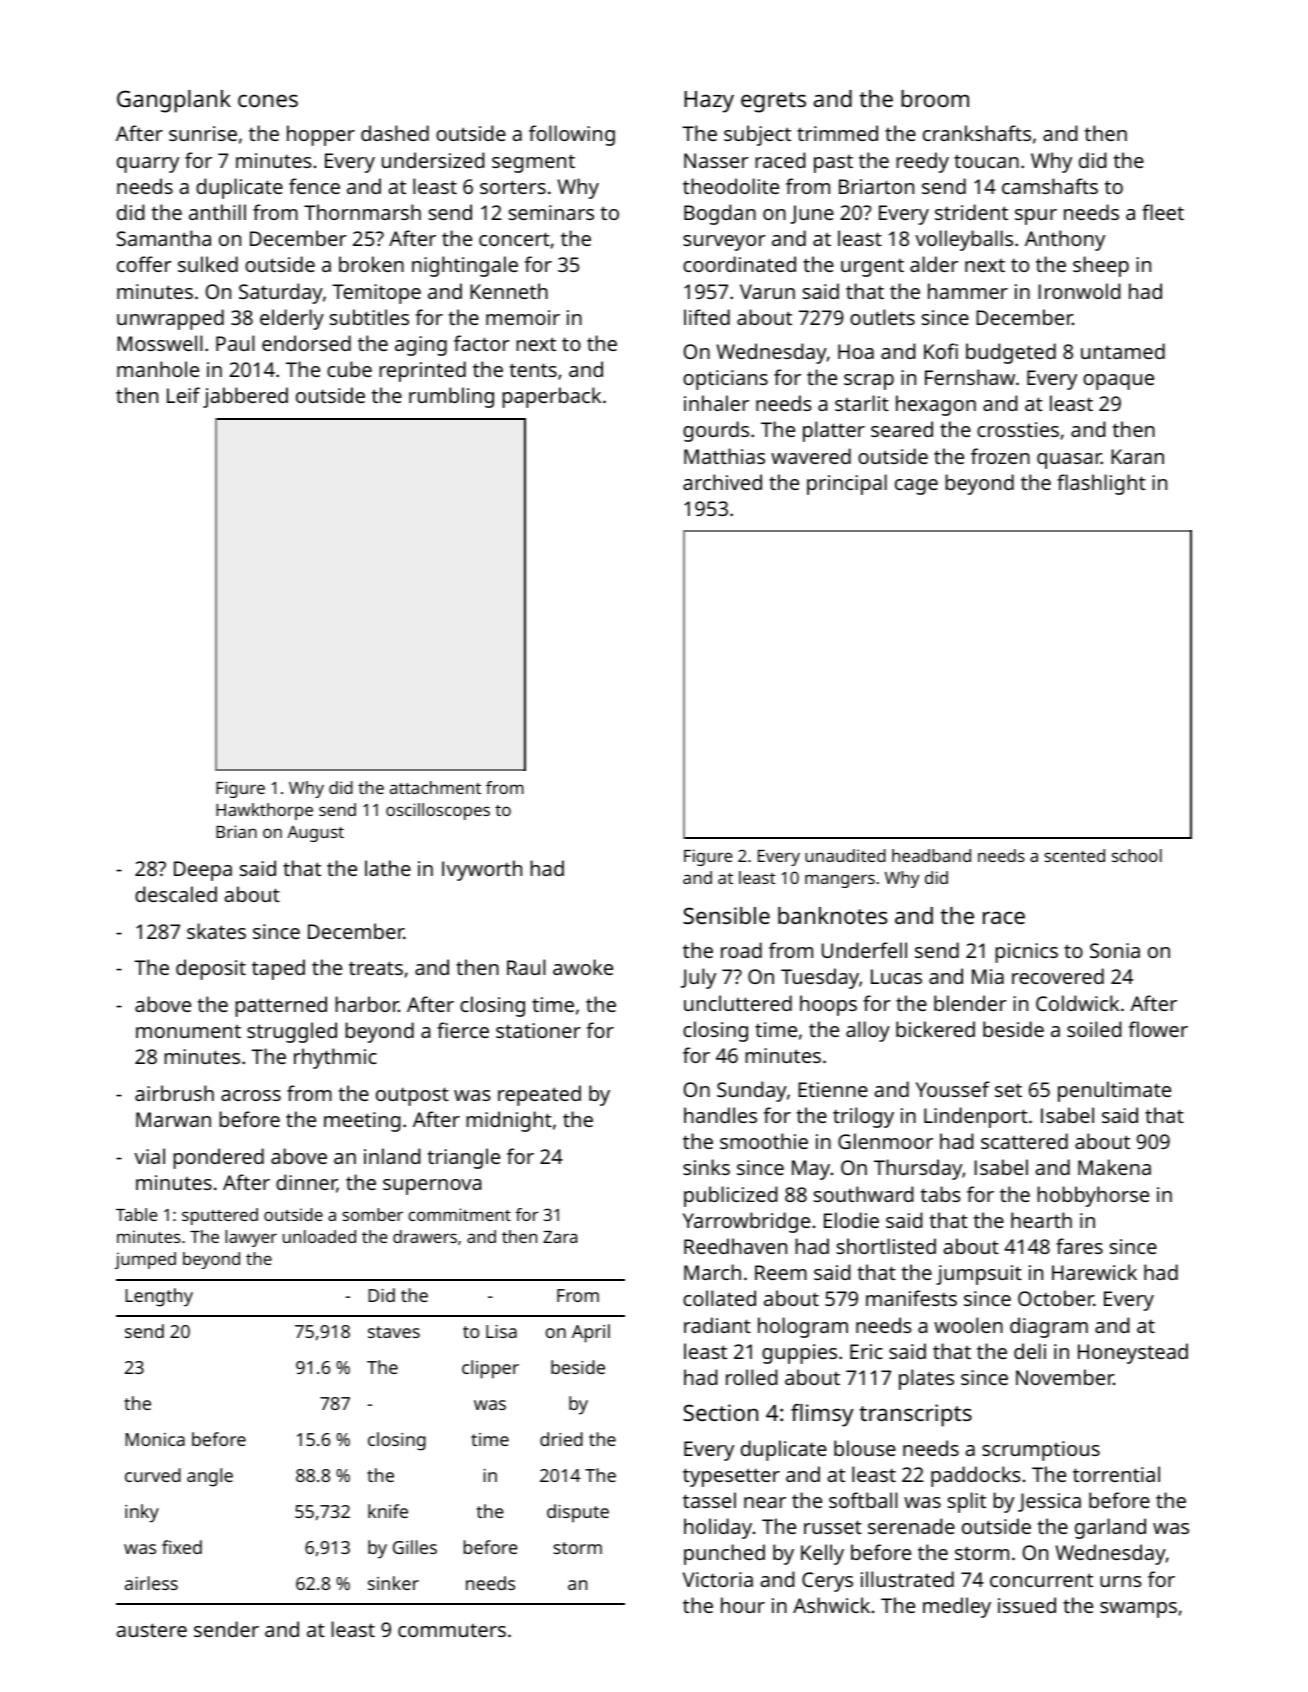  What do you see at coordinates (726, 915) in the screenshot?
I see `Sensible` at bounding box center [726, 915].
